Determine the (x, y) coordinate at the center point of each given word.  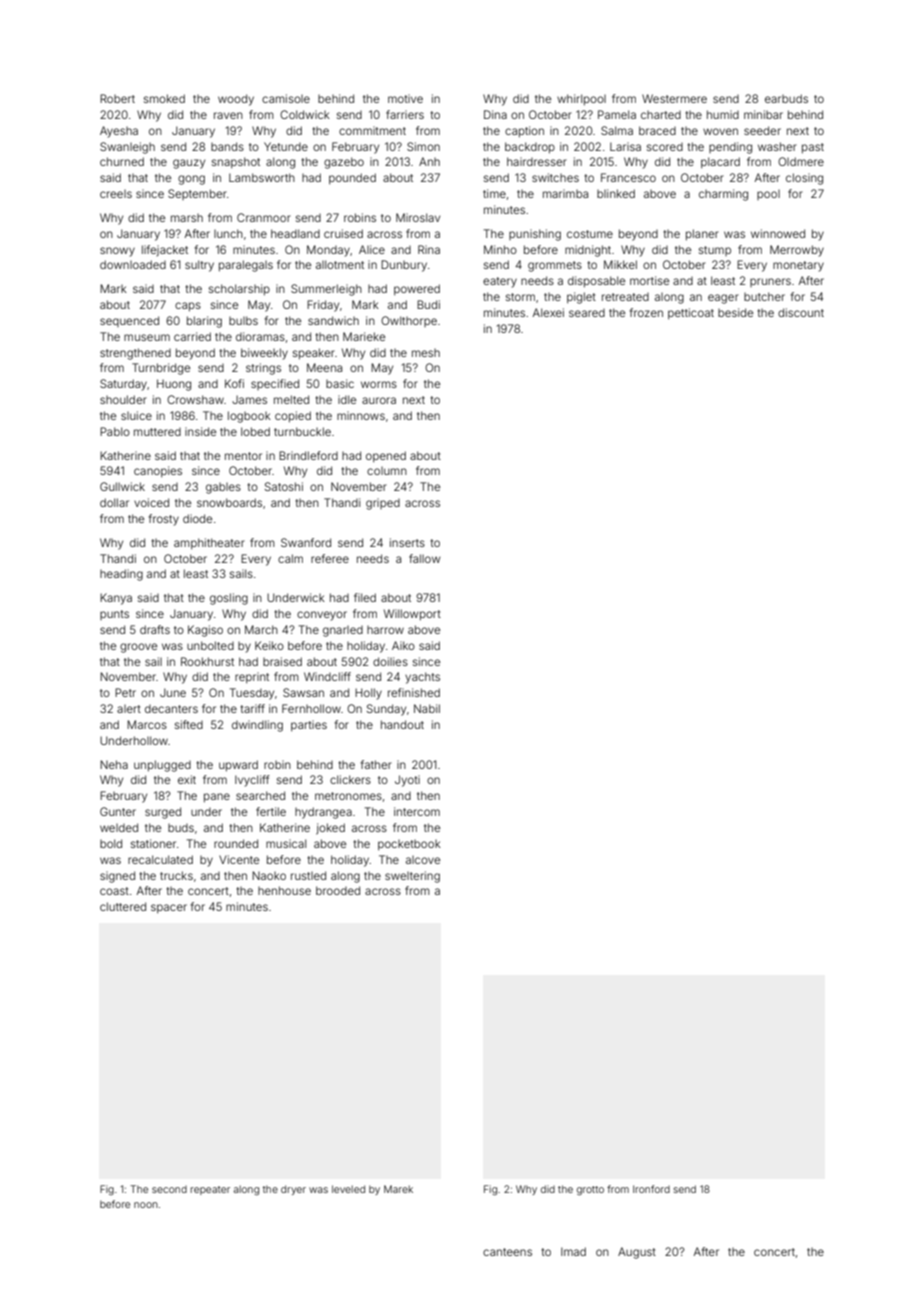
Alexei (548, 312)
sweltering (412, 877)
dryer (293, 1190)
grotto (590, 1190)
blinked (616, 193)
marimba (565, 193)
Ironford (651, 1189)
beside (735, 312)
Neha (114, 764)
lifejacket (165, 250)
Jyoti (407, 781)
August (637, 1253)
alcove (423, 860)
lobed (255, 431)
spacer (169, 908)
